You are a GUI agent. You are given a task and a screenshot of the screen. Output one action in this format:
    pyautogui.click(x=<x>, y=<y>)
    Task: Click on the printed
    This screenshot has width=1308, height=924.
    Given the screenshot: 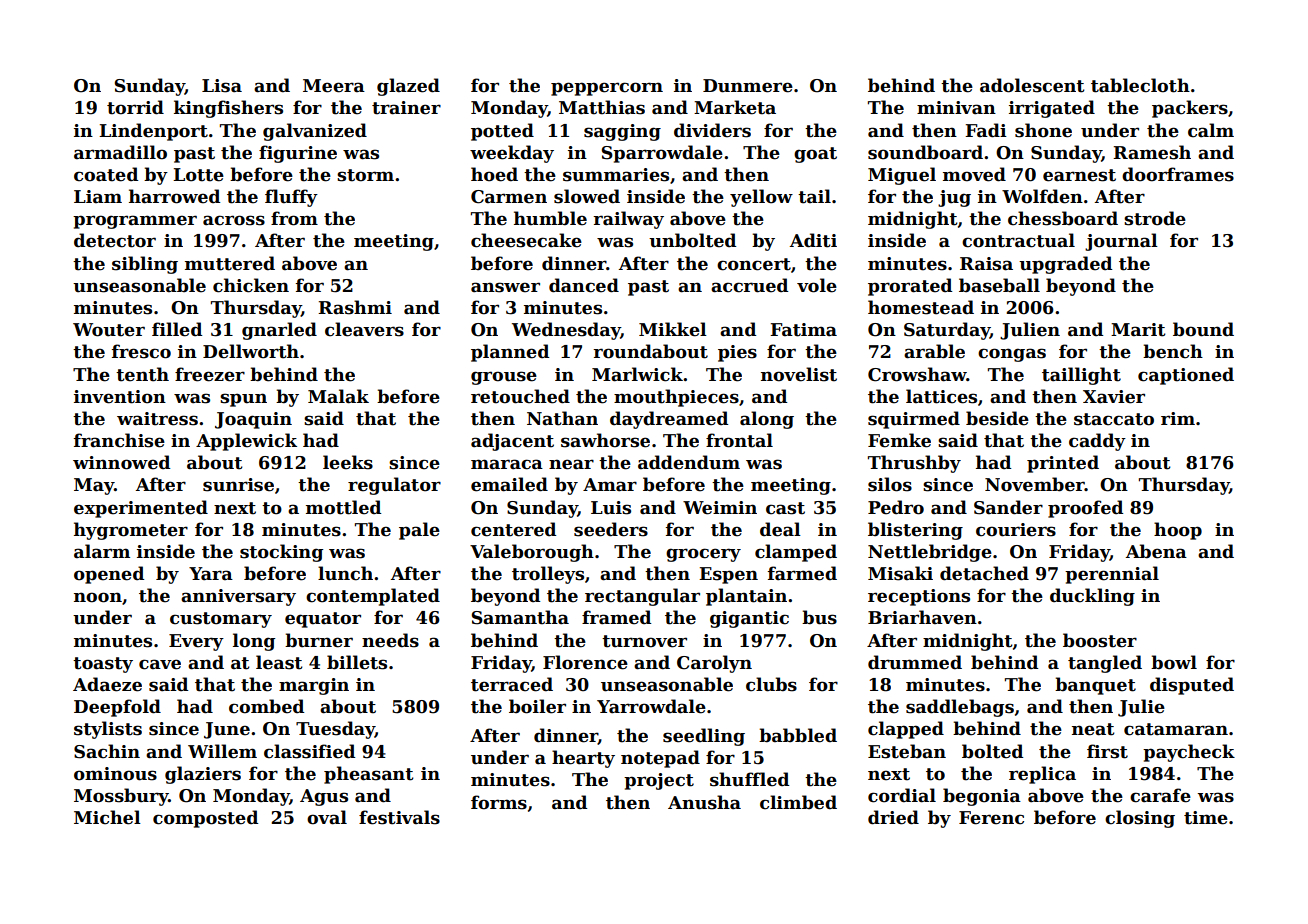 What is the action you would take?
    pyautogui.click(x=1063, y=464)
